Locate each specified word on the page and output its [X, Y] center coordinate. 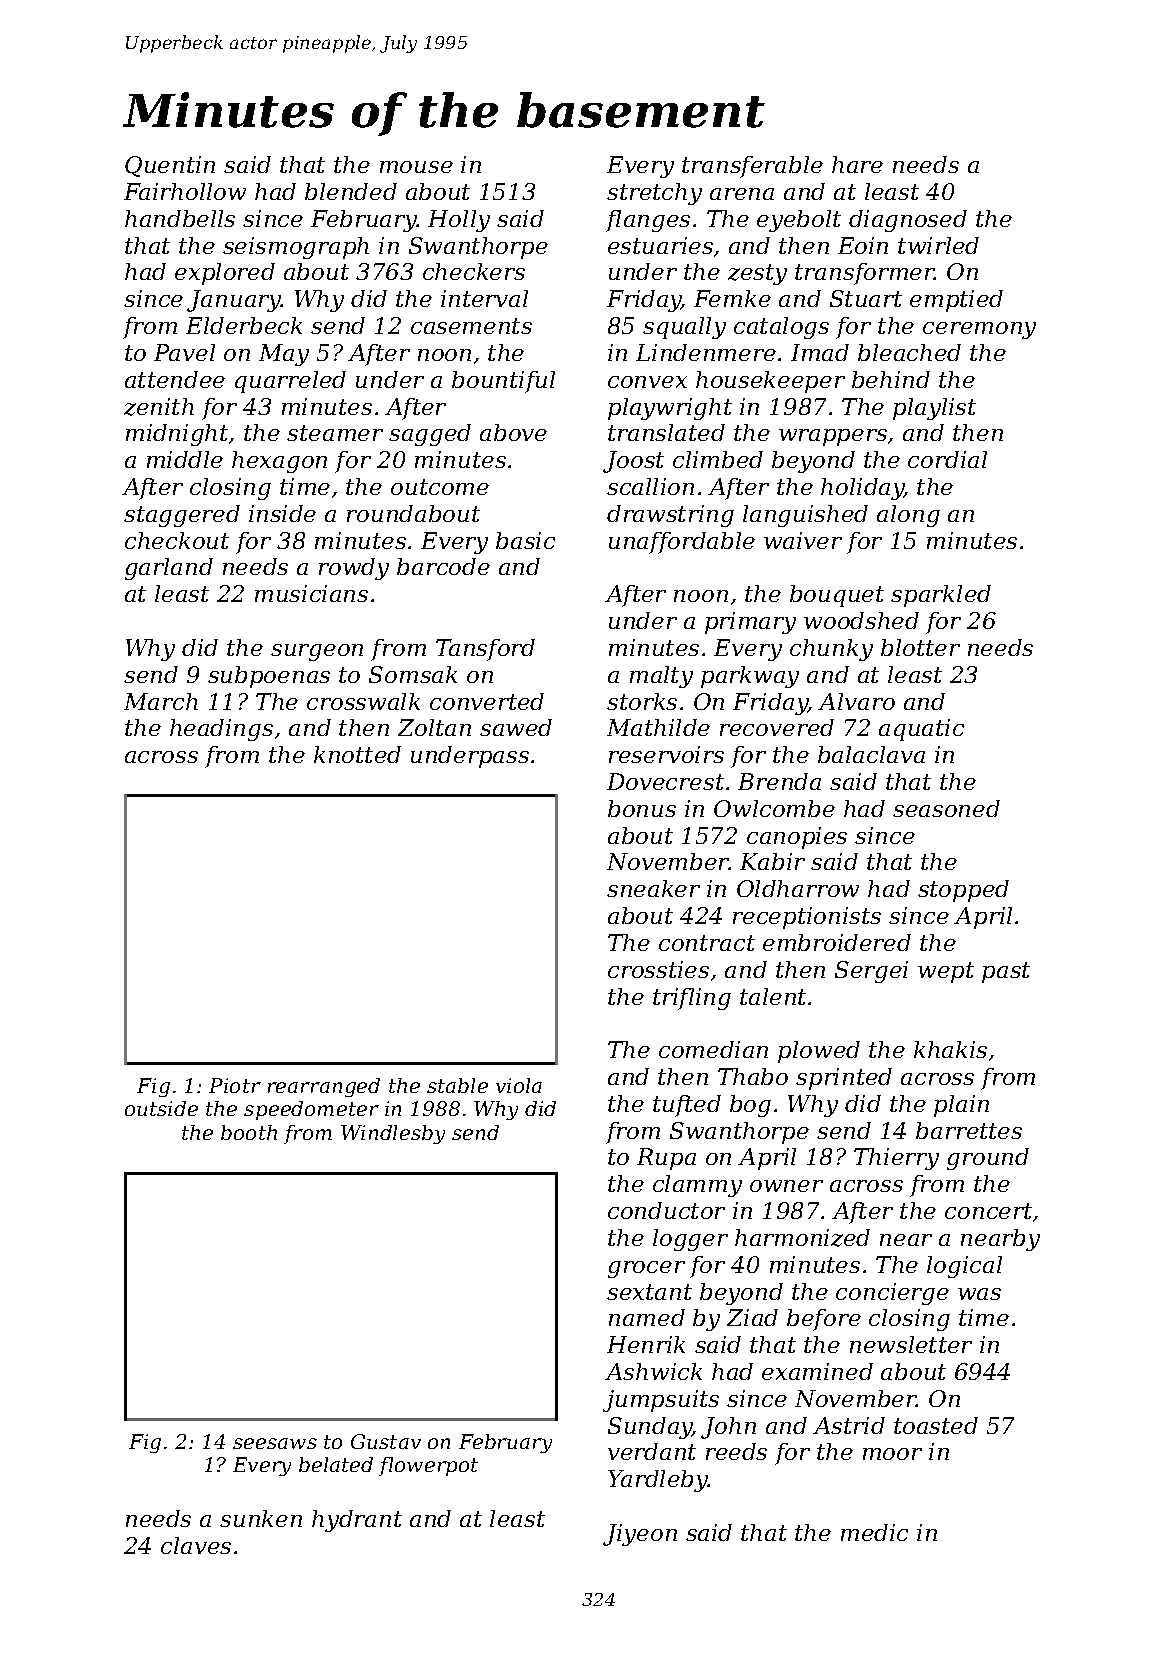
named [647, 1317]
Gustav [386, 1441]
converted [487, 701]
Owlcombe [774, 808]
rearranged [324, 1087]
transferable [752, 167]
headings [221, 730]
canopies [797, 838]
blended [351, 191]
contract [707, 943]
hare [857, 164]
